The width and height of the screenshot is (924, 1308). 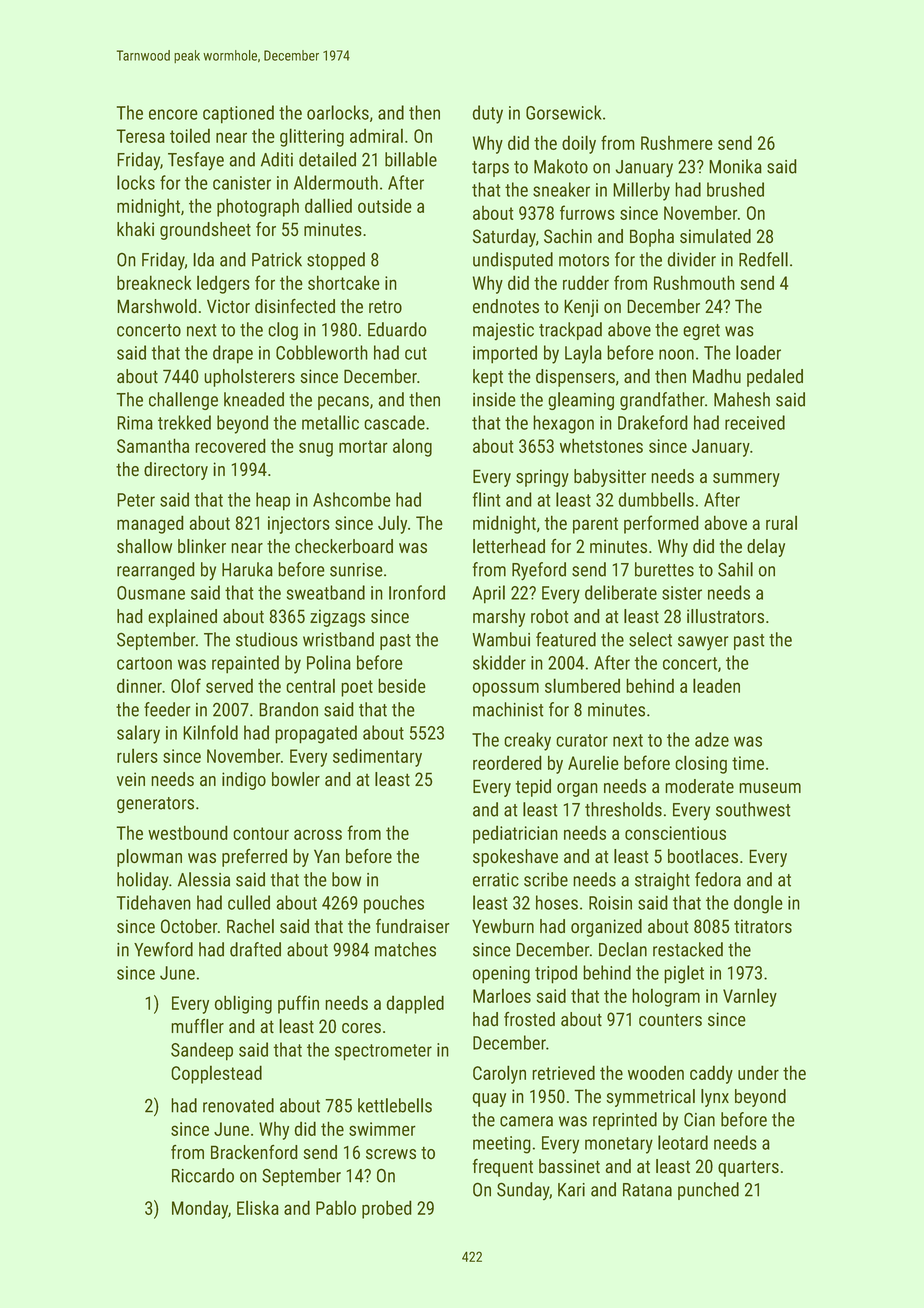 I want to click on salary, so click(x=138, y=734).
